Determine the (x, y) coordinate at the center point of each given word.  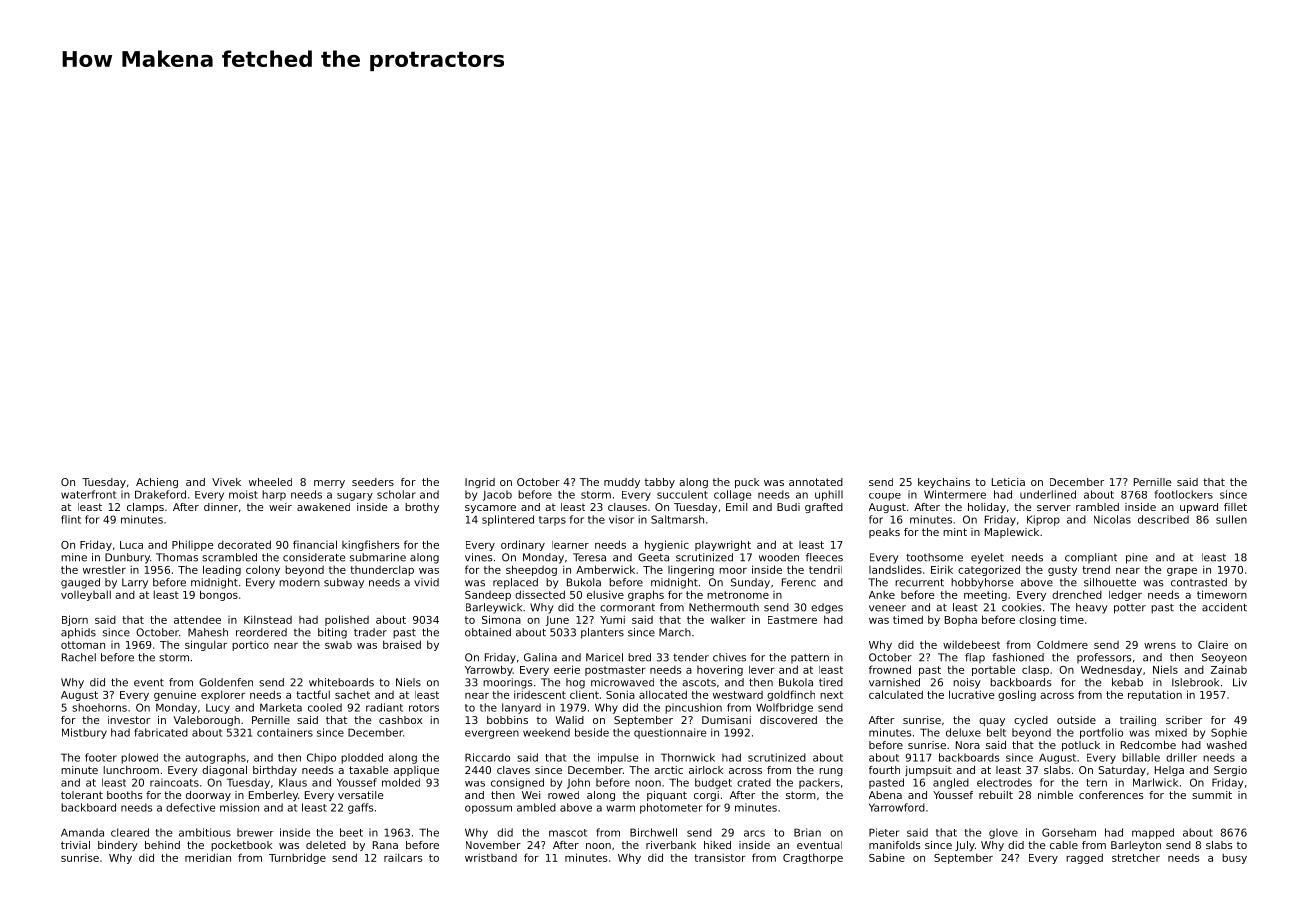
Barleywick (494, 608)
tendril (825, 569)
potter (1130, 609)
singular (206, 645)
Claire (1213, 644)
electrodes (1004, 782)
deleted (326, 845)
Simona (501, 619)
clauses (627, 507)
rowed (563, 795)
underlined (1048, 494)
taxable (368, 770)
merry (329, 484)
